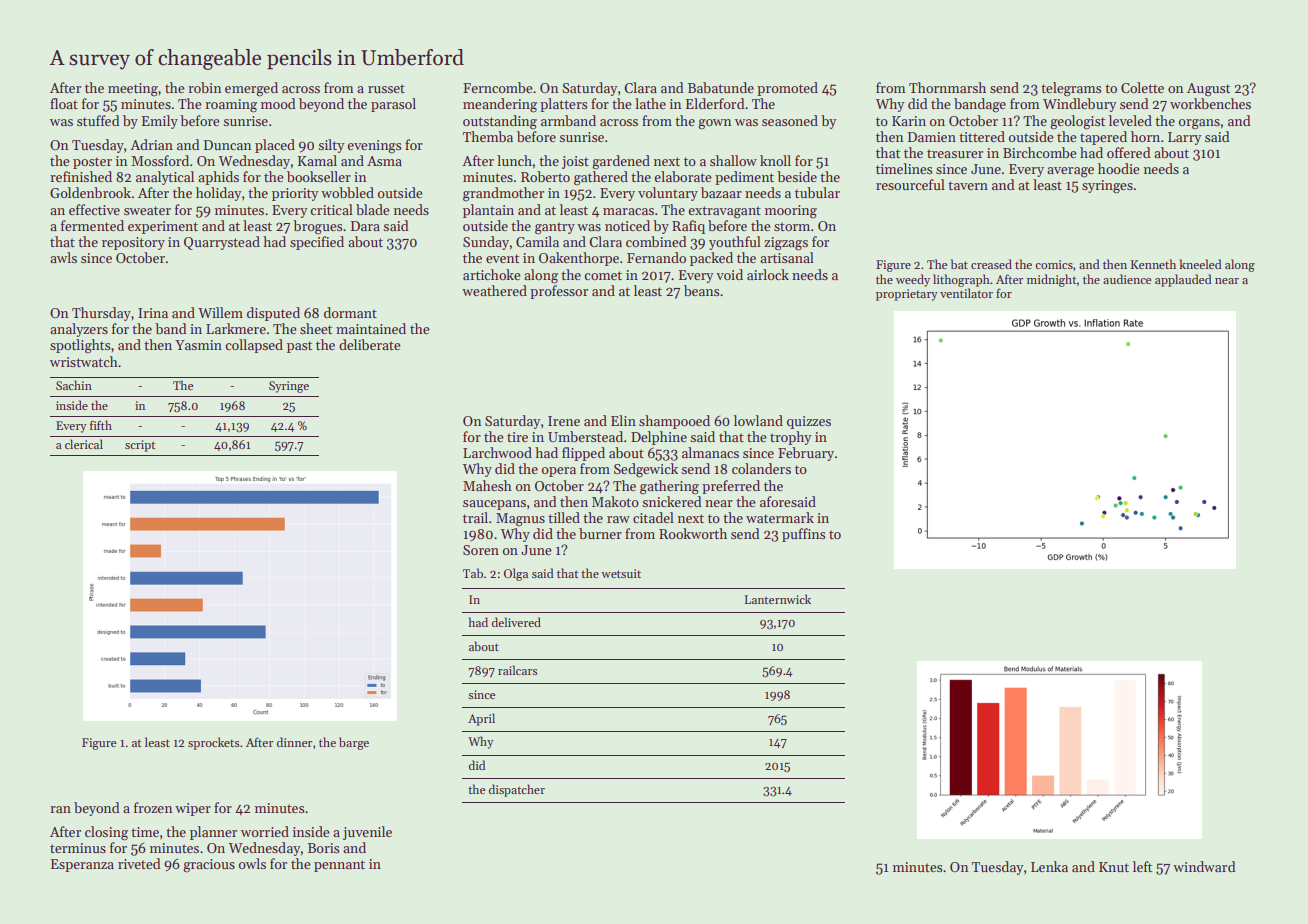  I want to click on watermark, so click(780, 517).
